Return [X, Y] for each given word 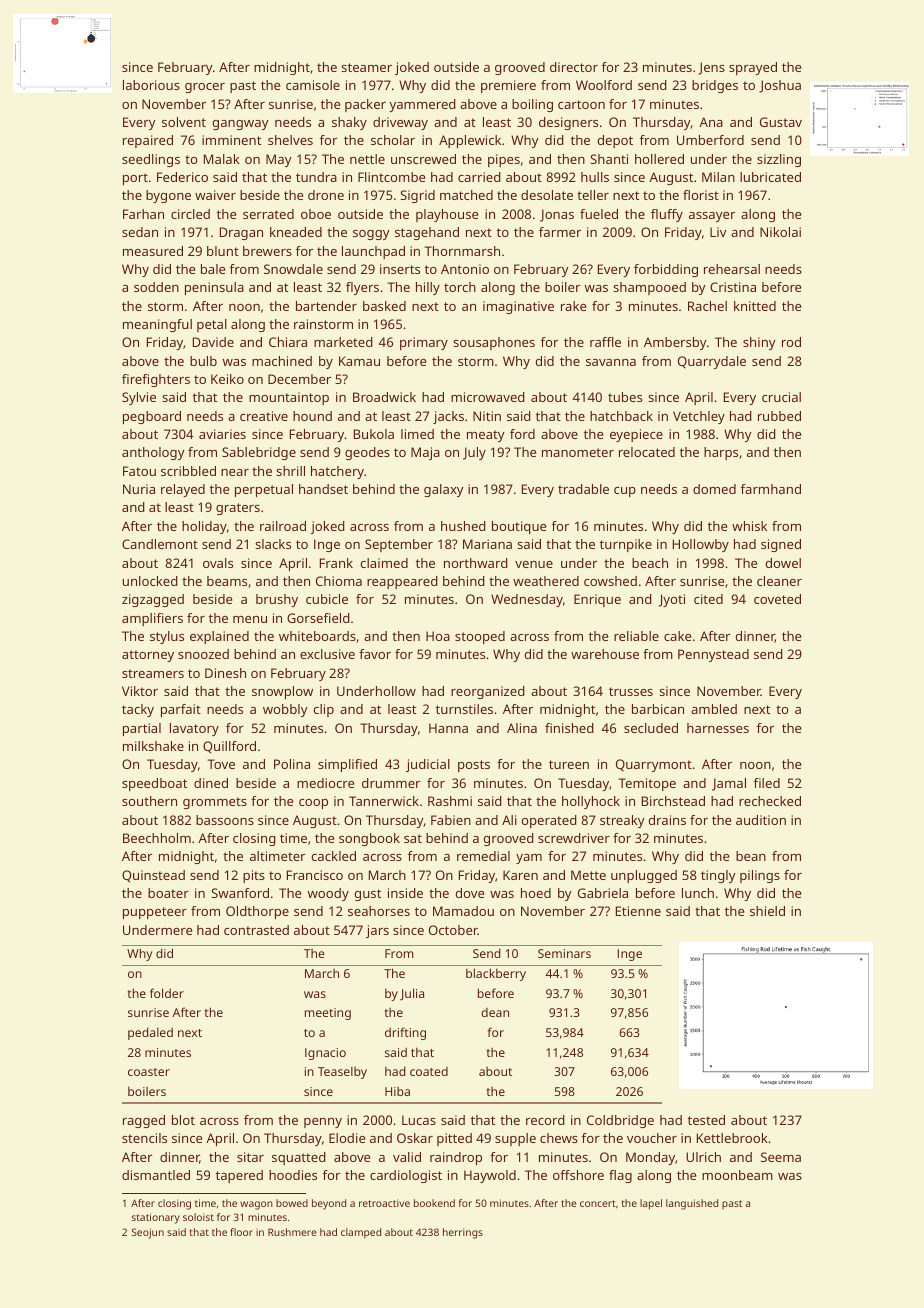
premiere [508, 86]
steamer [366, 67]
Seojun [148, 1233]
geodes [367, 453]
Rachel [707, 306]
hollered [659, 159]
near [235, 472]
